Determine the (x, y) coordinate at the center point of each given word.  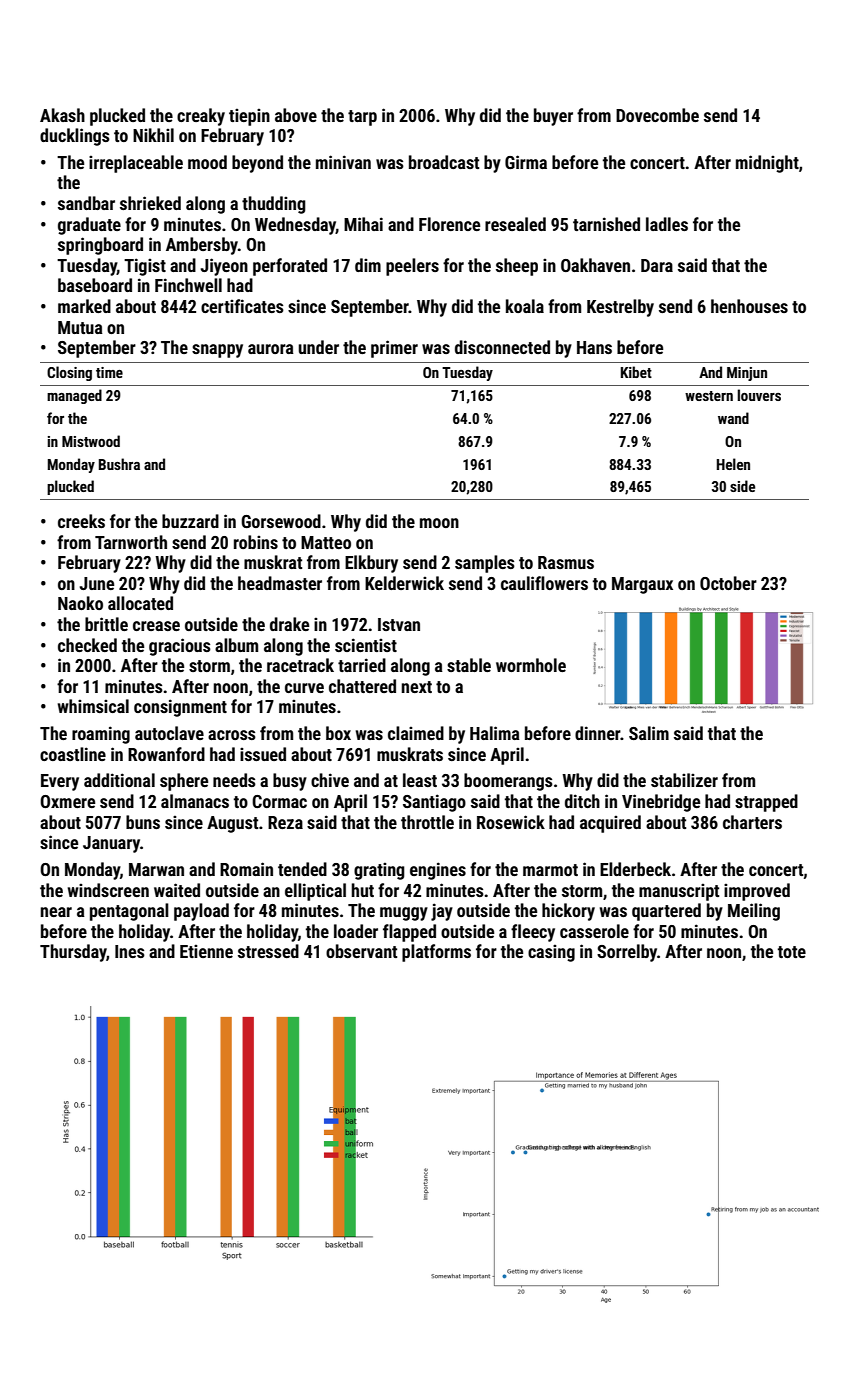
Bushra (119, 464)
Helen (733, 464)
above (296, 115)
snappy (217, 351)
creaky (201, 117)
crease (156, 626)
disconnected (502, 347)
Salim (649, 733)
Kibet (636, 372)
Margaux (642, 585)
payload (201, 912)
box (338, 733)
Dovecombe (657, 115)
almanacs (195, 801)
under (319, 347)
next (417, 687)
